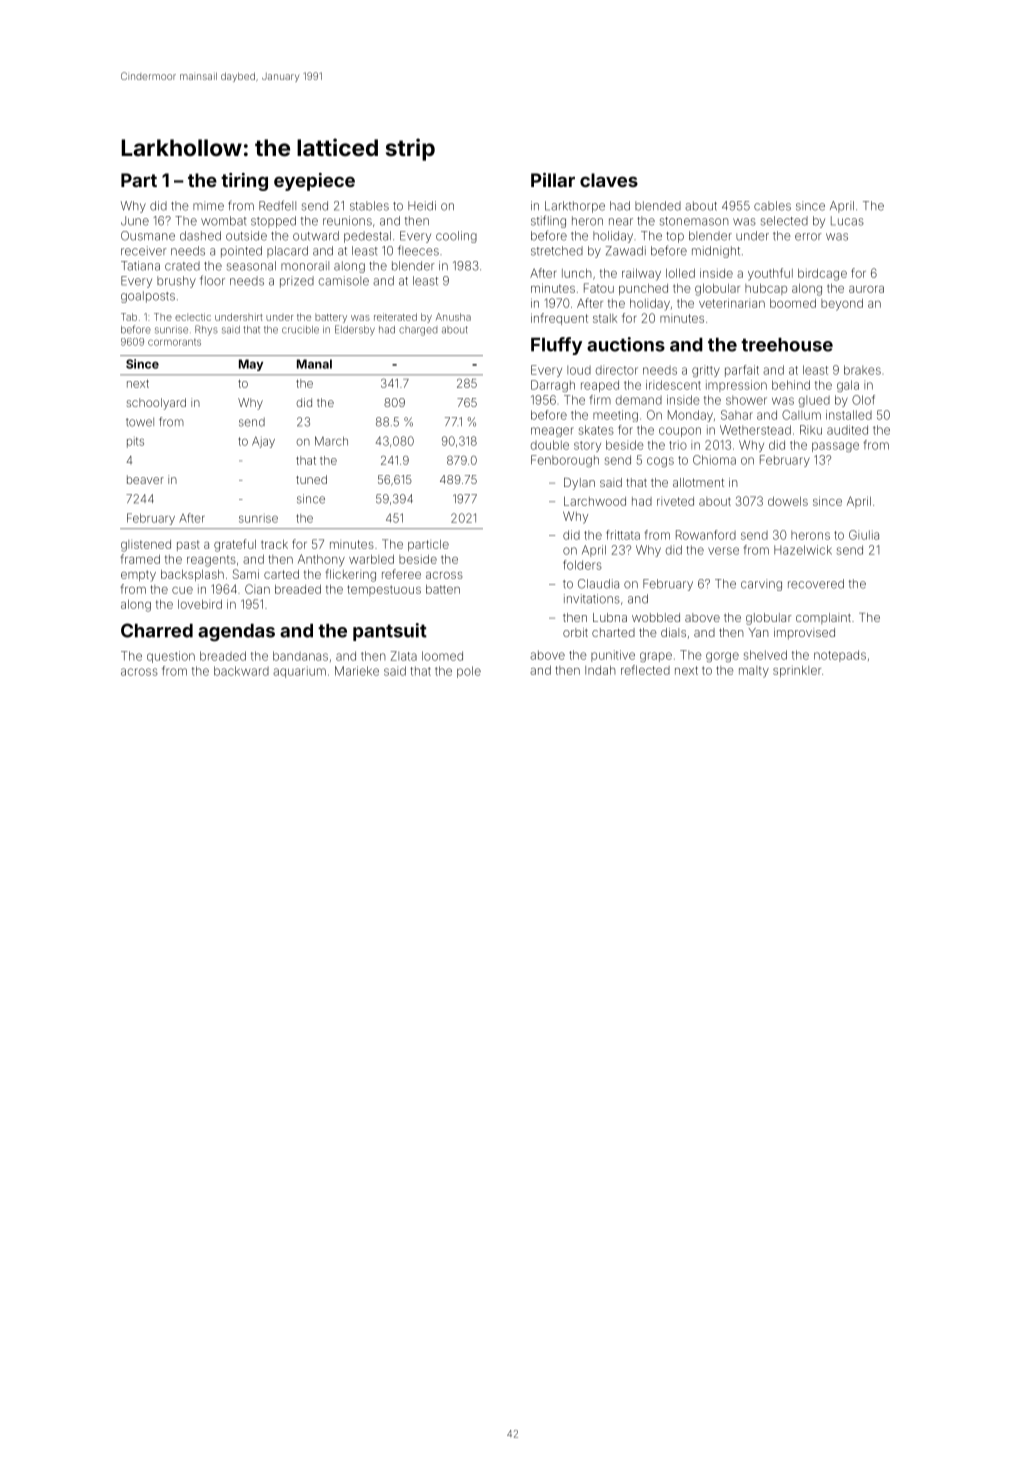 The height and width of the page is (1467, 1013). I want to click on Pillar, so click(553, 180).
